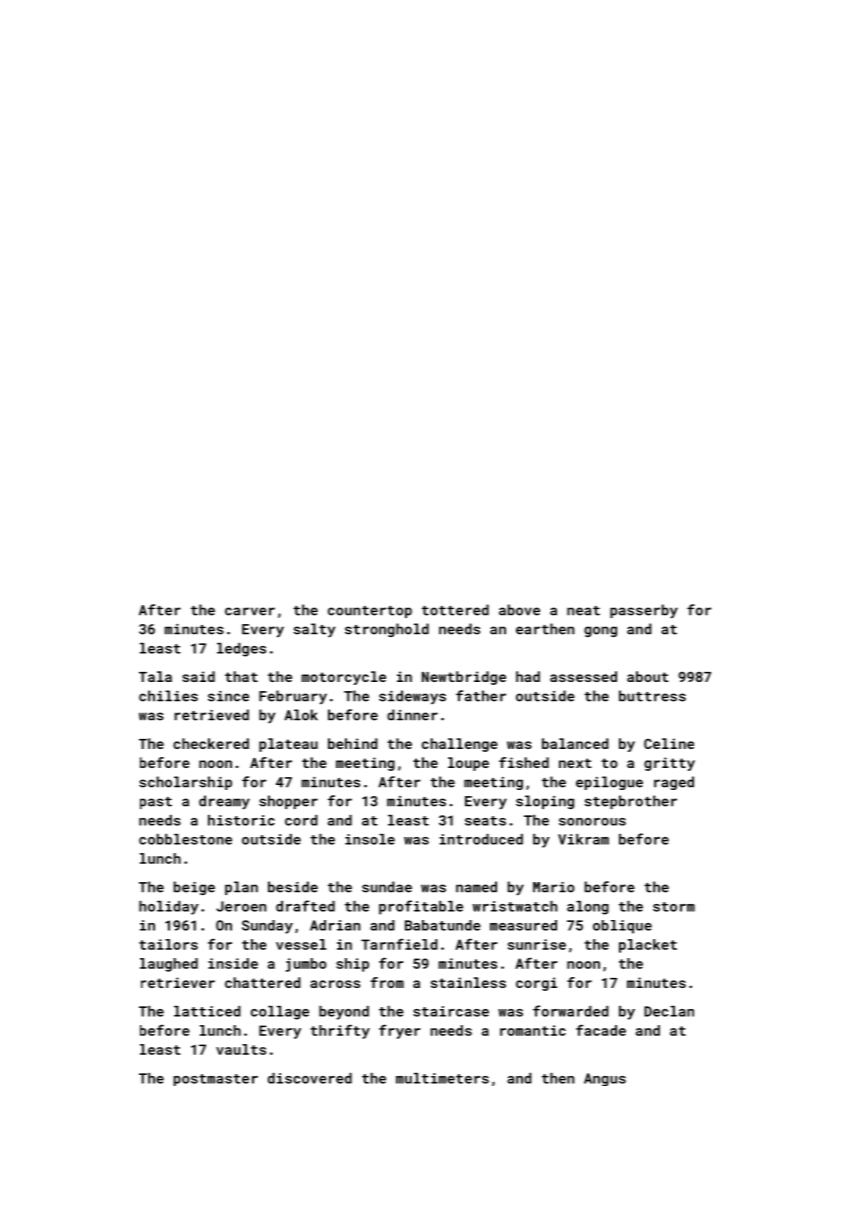 The image size is (855, 1213). I want to click on Mario, so click(554, 887).
